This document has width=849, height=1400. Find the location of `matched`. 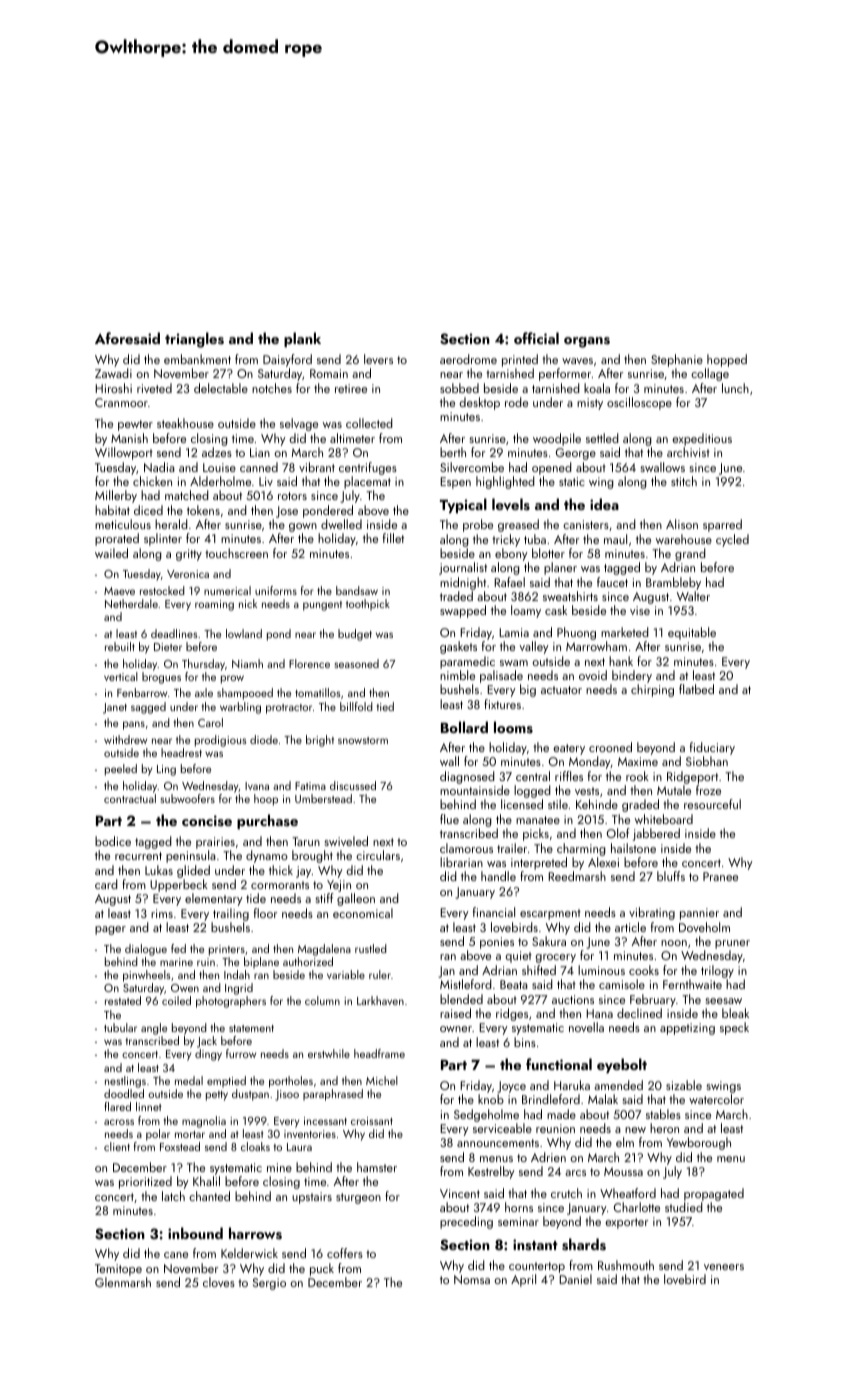

matched is located at coordinates (187, 495).
